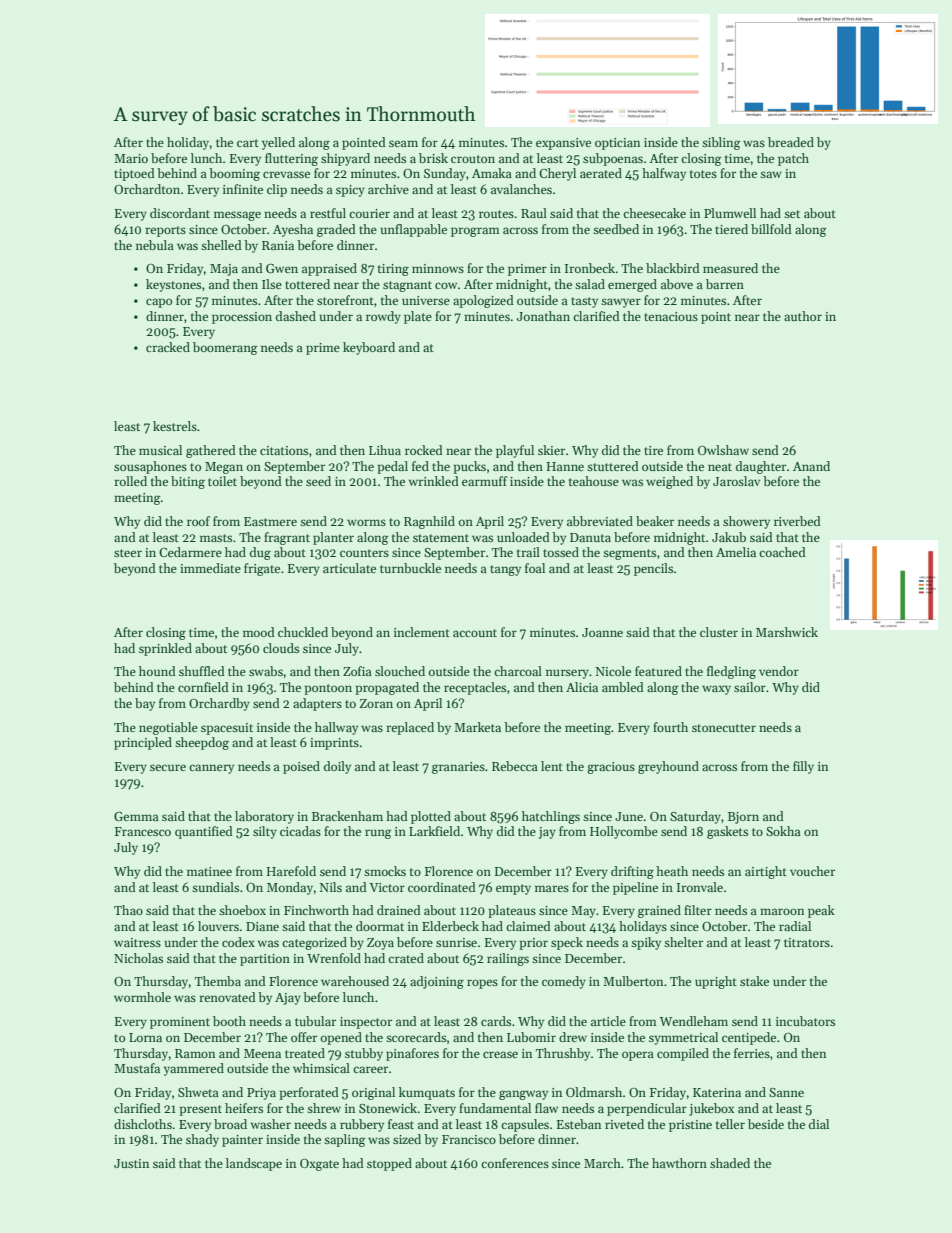 The width and height of the screenshot is (952, 1233). Describe the element at coordinates (670, 727) in the screenshot. I see `fourth` at that location.
